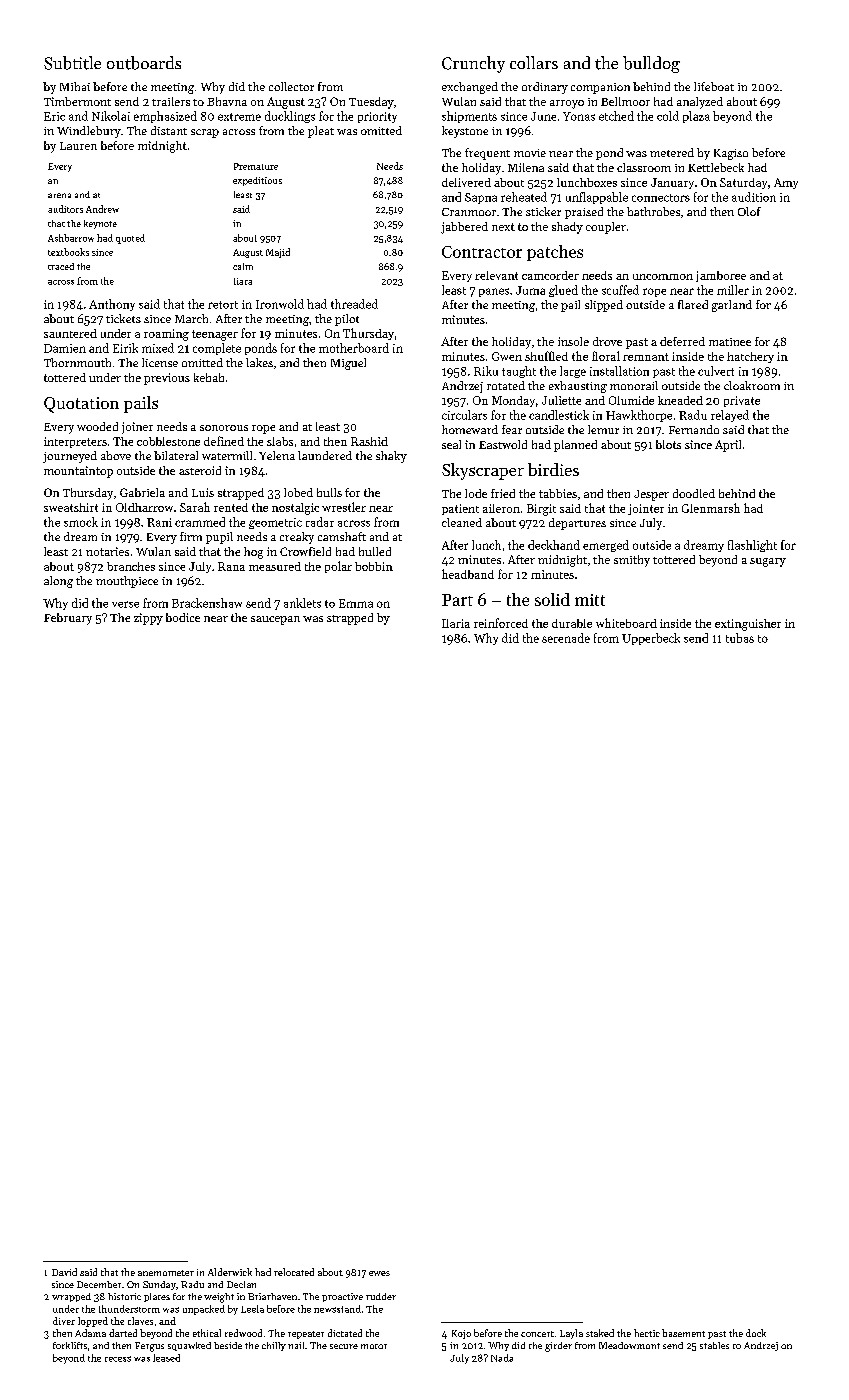 The width and height of the document is (849, 1400). Describe the element at coordinates (72, 63) in the document. I see `Subtitle` at that location.
